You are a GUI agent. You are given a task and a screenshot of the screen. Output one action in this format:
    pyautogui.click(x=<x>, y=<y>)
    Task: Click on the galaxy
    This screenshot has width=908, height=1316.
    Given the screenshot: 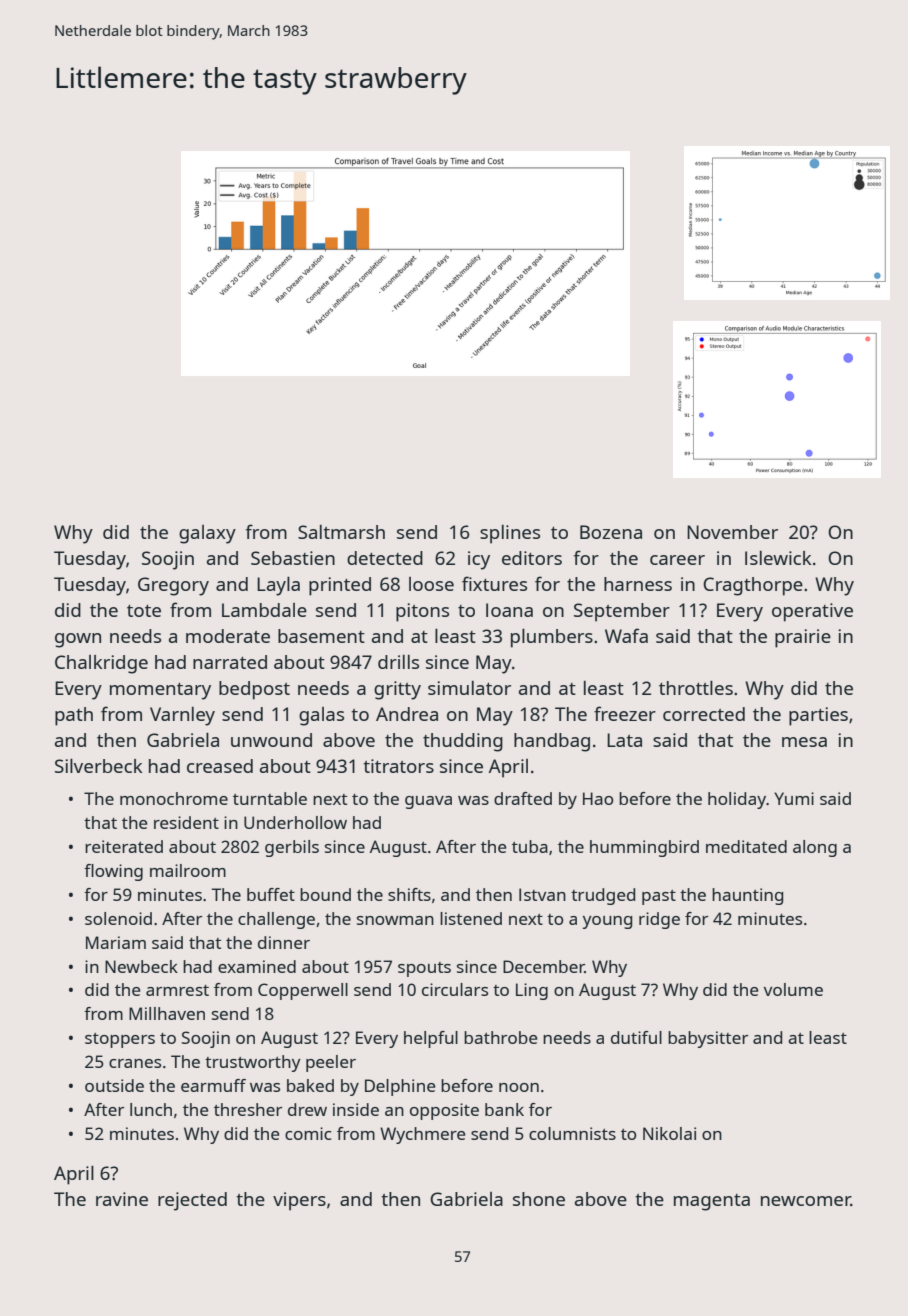 What is the action you would take?
    pyautogui.click(x=207, y=534)
